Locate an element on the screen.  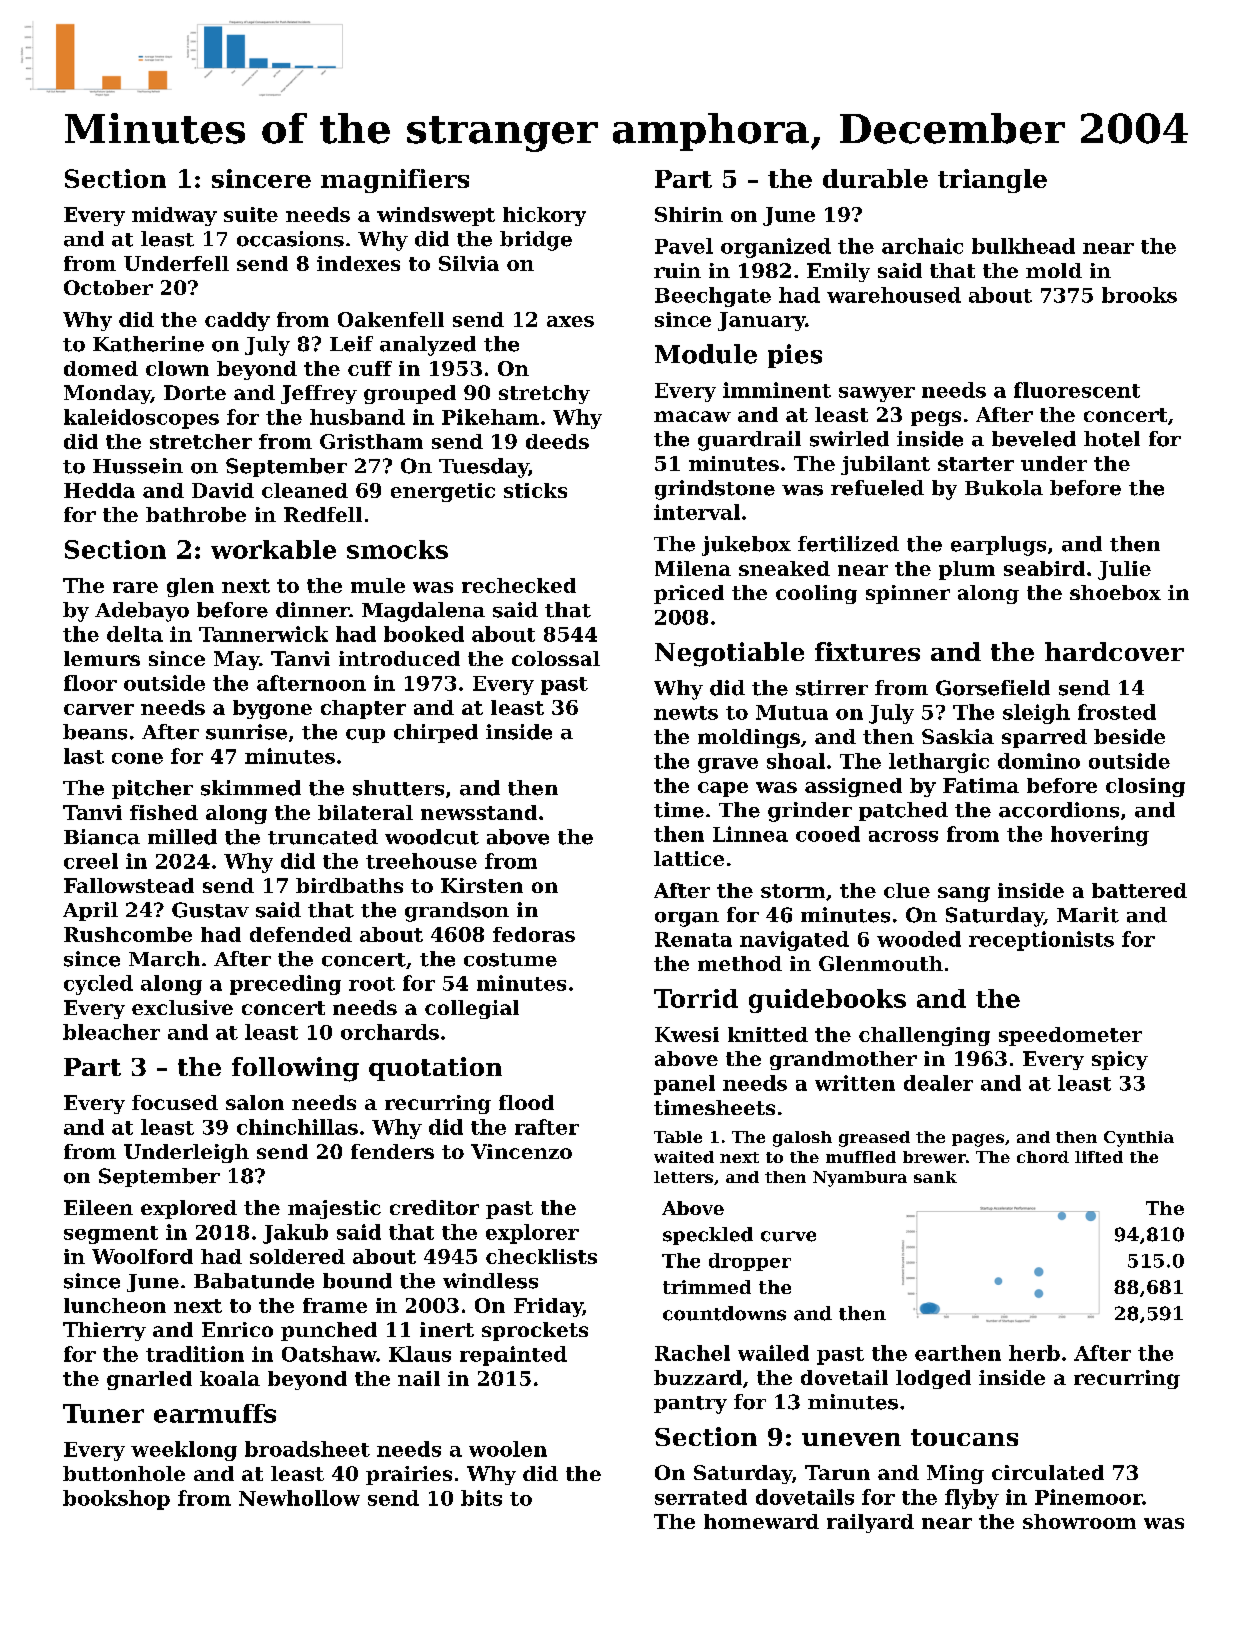
Shirin is located at coordinates (689, 214).
